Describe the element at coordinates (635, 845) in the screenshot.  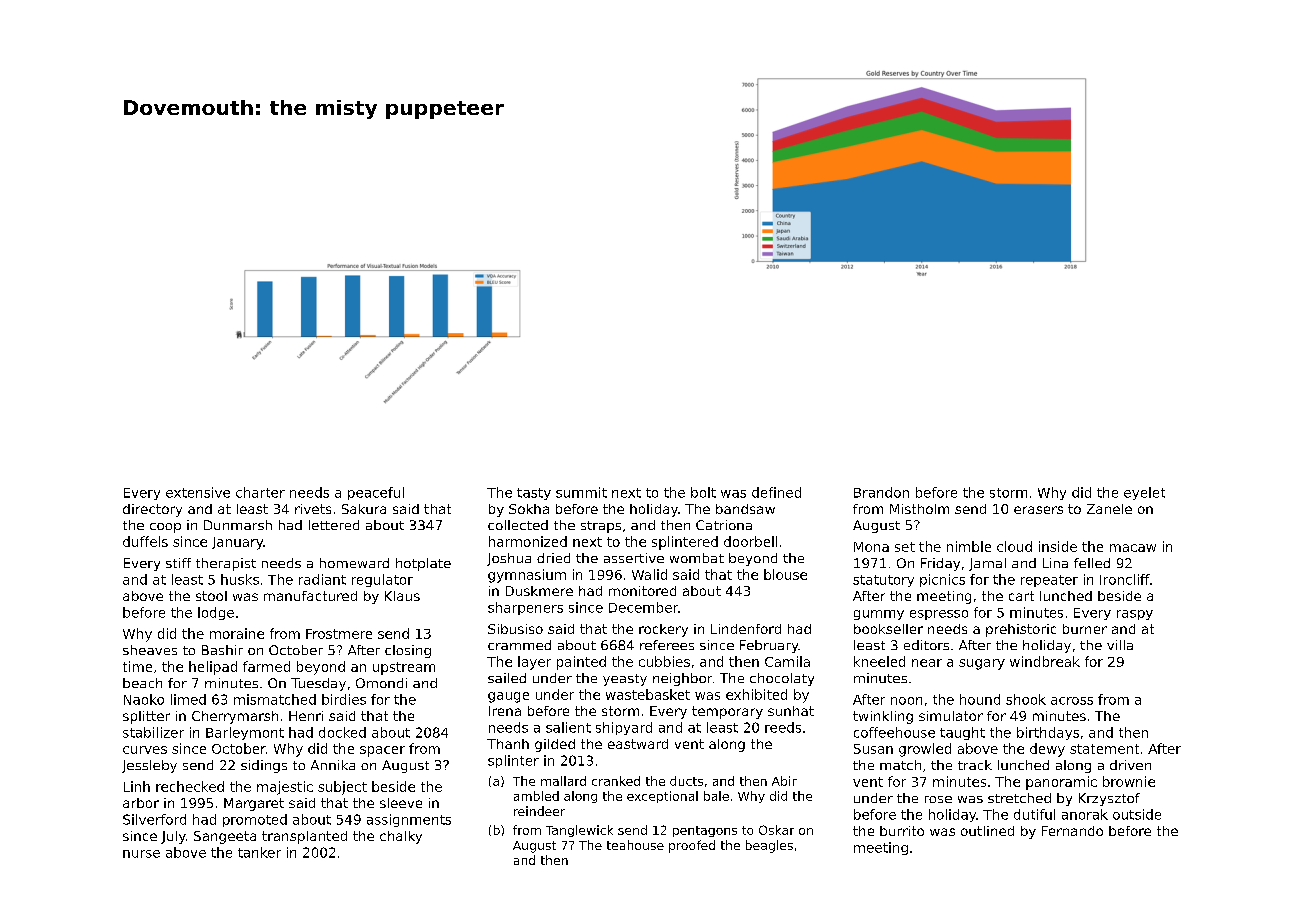
I see `teahouse` at that location.
